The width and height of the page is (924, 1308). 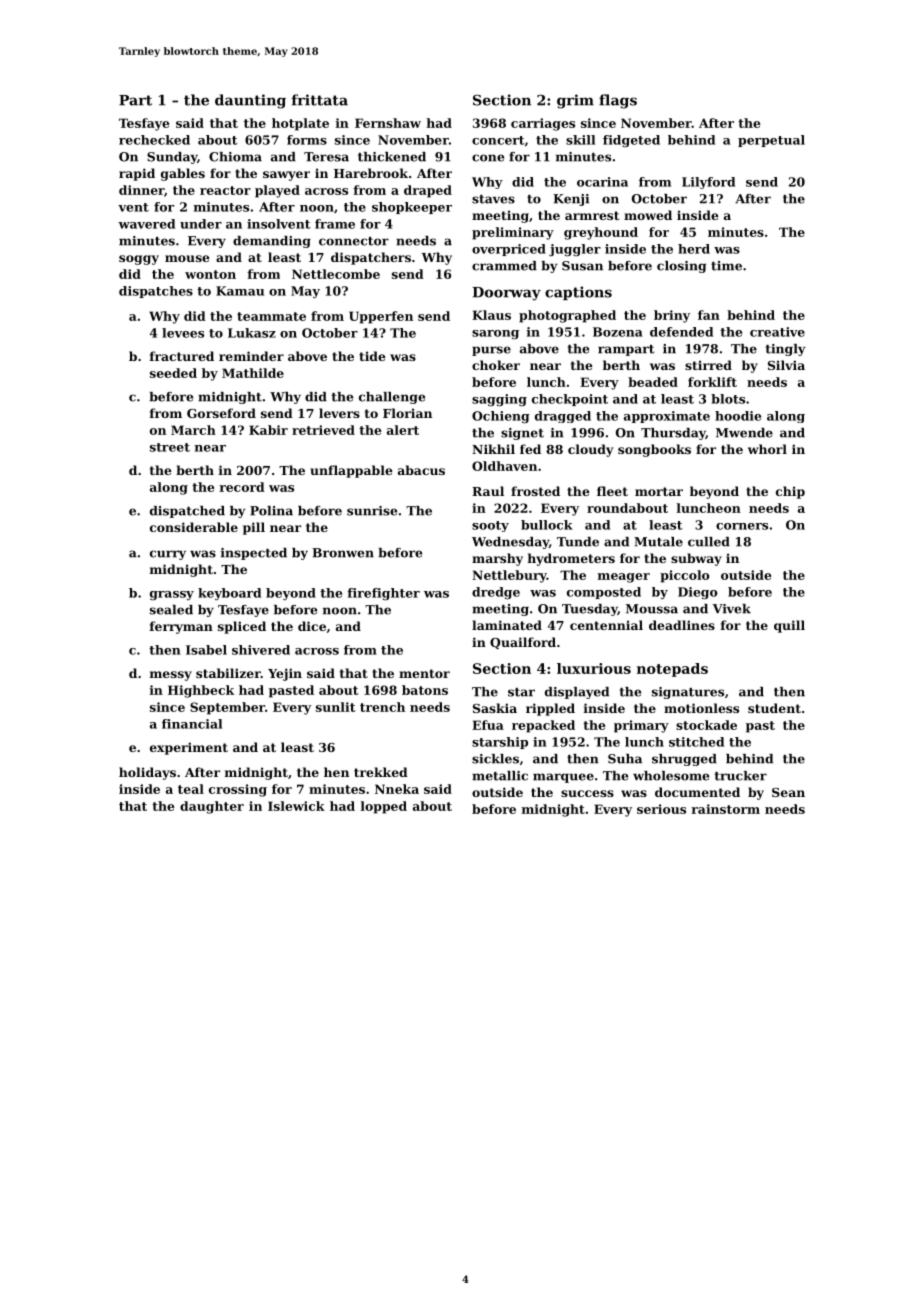 I want to click on seeded, so click(x=173, y=373).
